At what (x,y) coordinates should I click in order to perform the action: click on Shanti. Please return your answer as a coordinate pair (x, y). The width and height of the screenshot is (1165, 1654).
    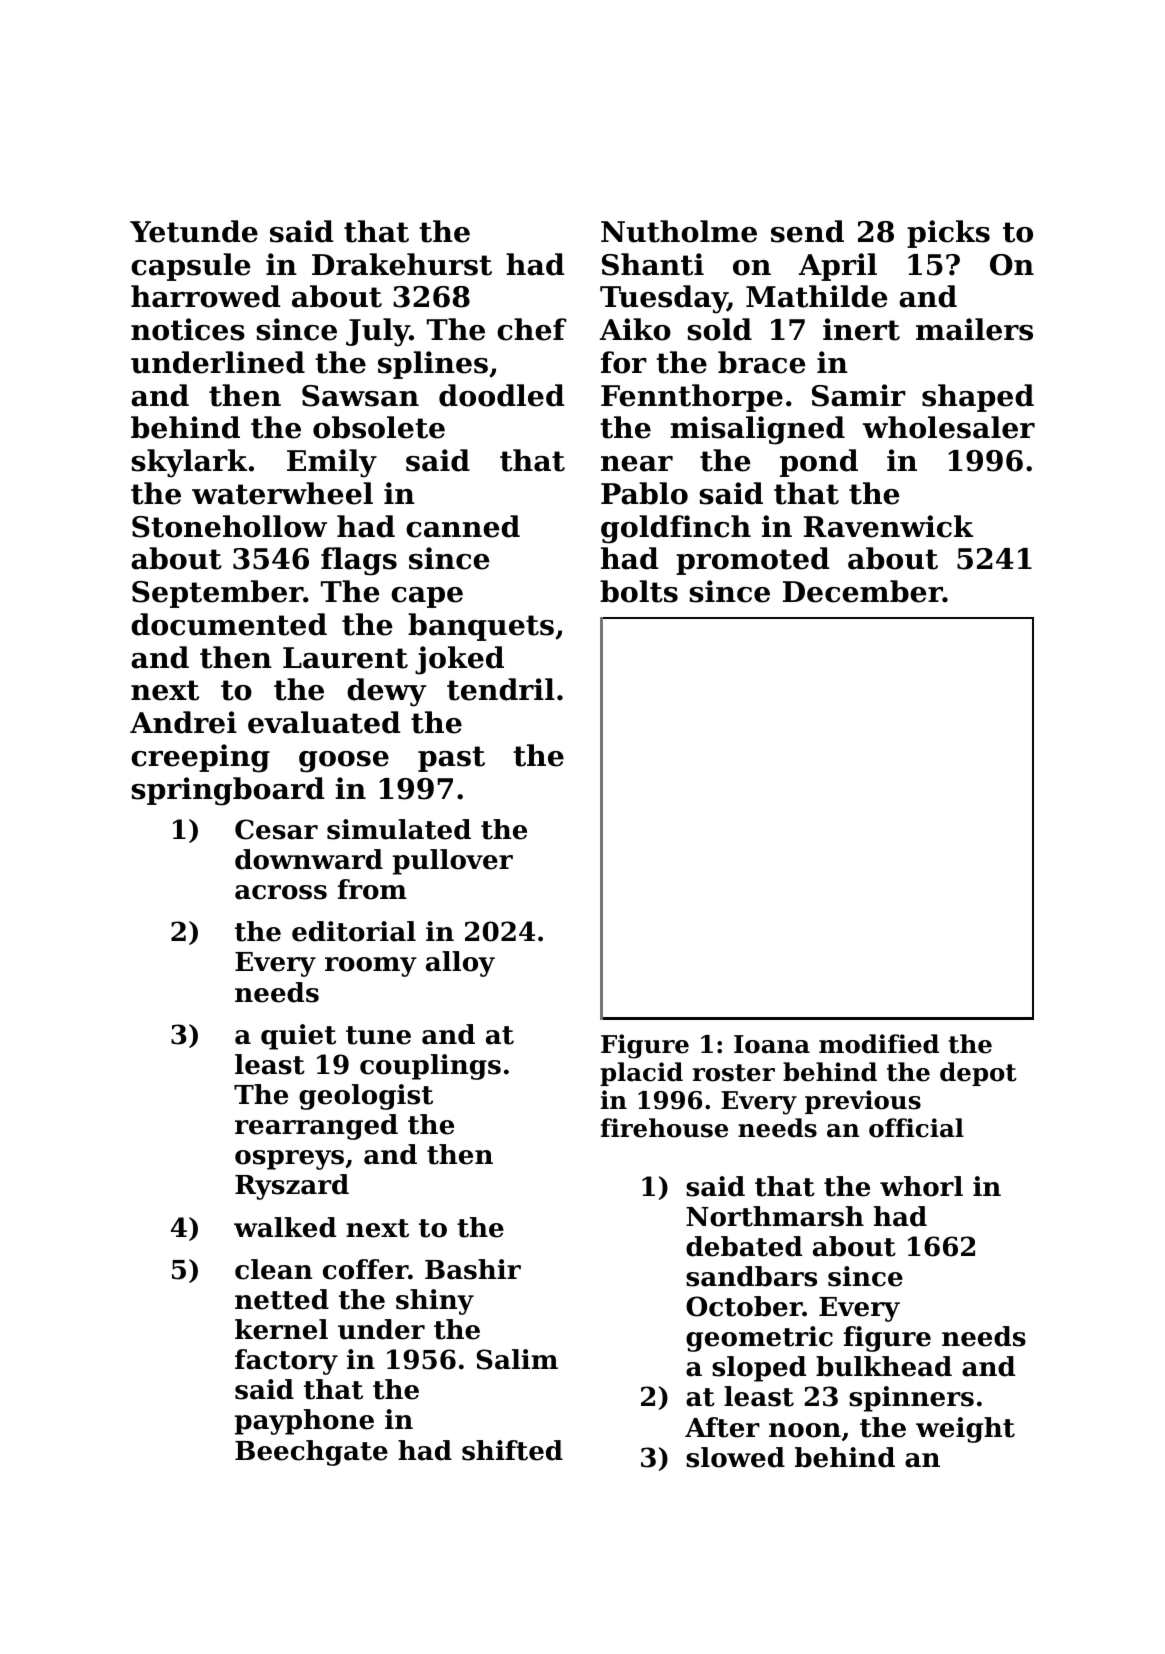
    Looking at the image, I should click on (653, 264).
